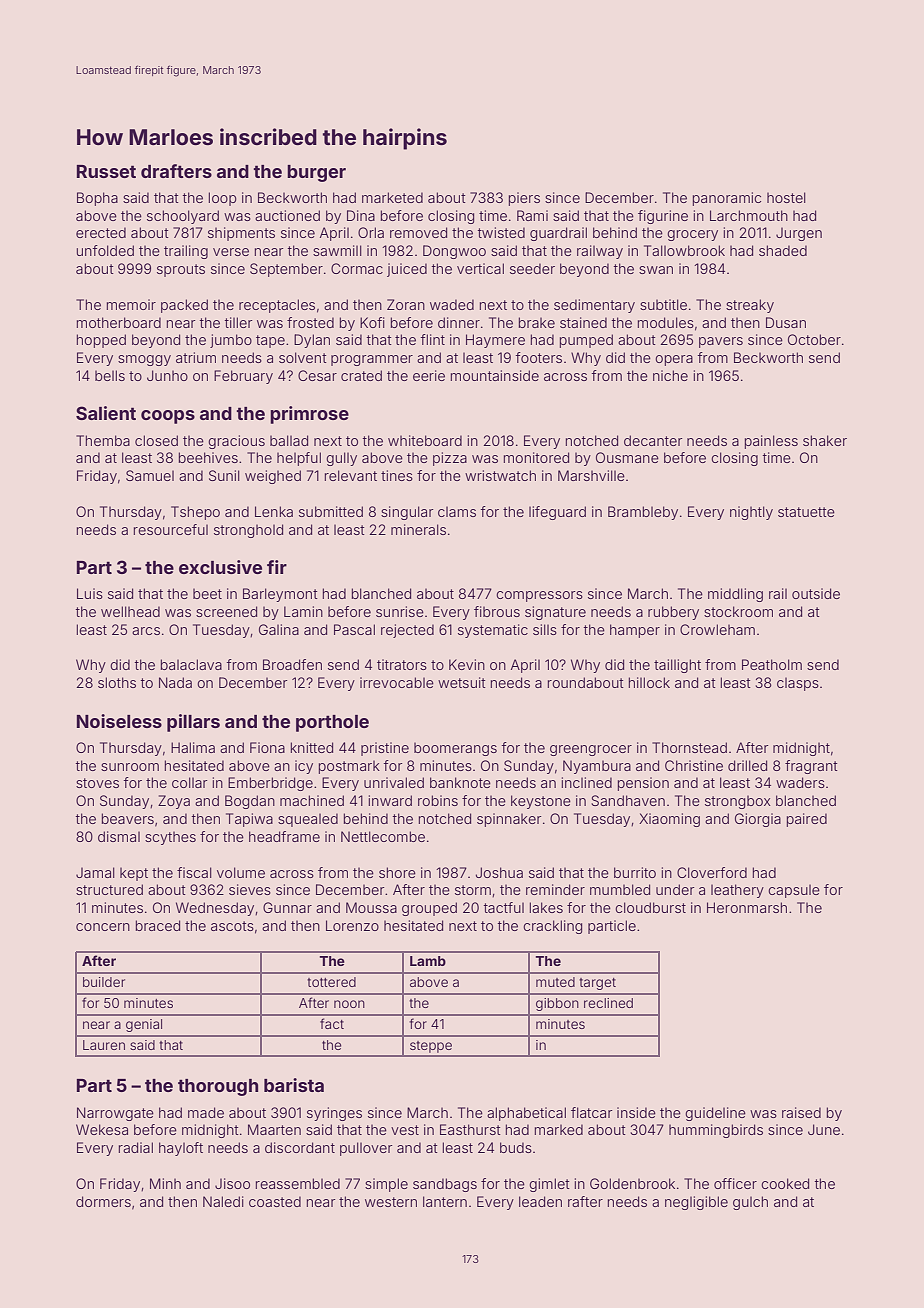  I want to click on fibrous, so click(497, 611).
